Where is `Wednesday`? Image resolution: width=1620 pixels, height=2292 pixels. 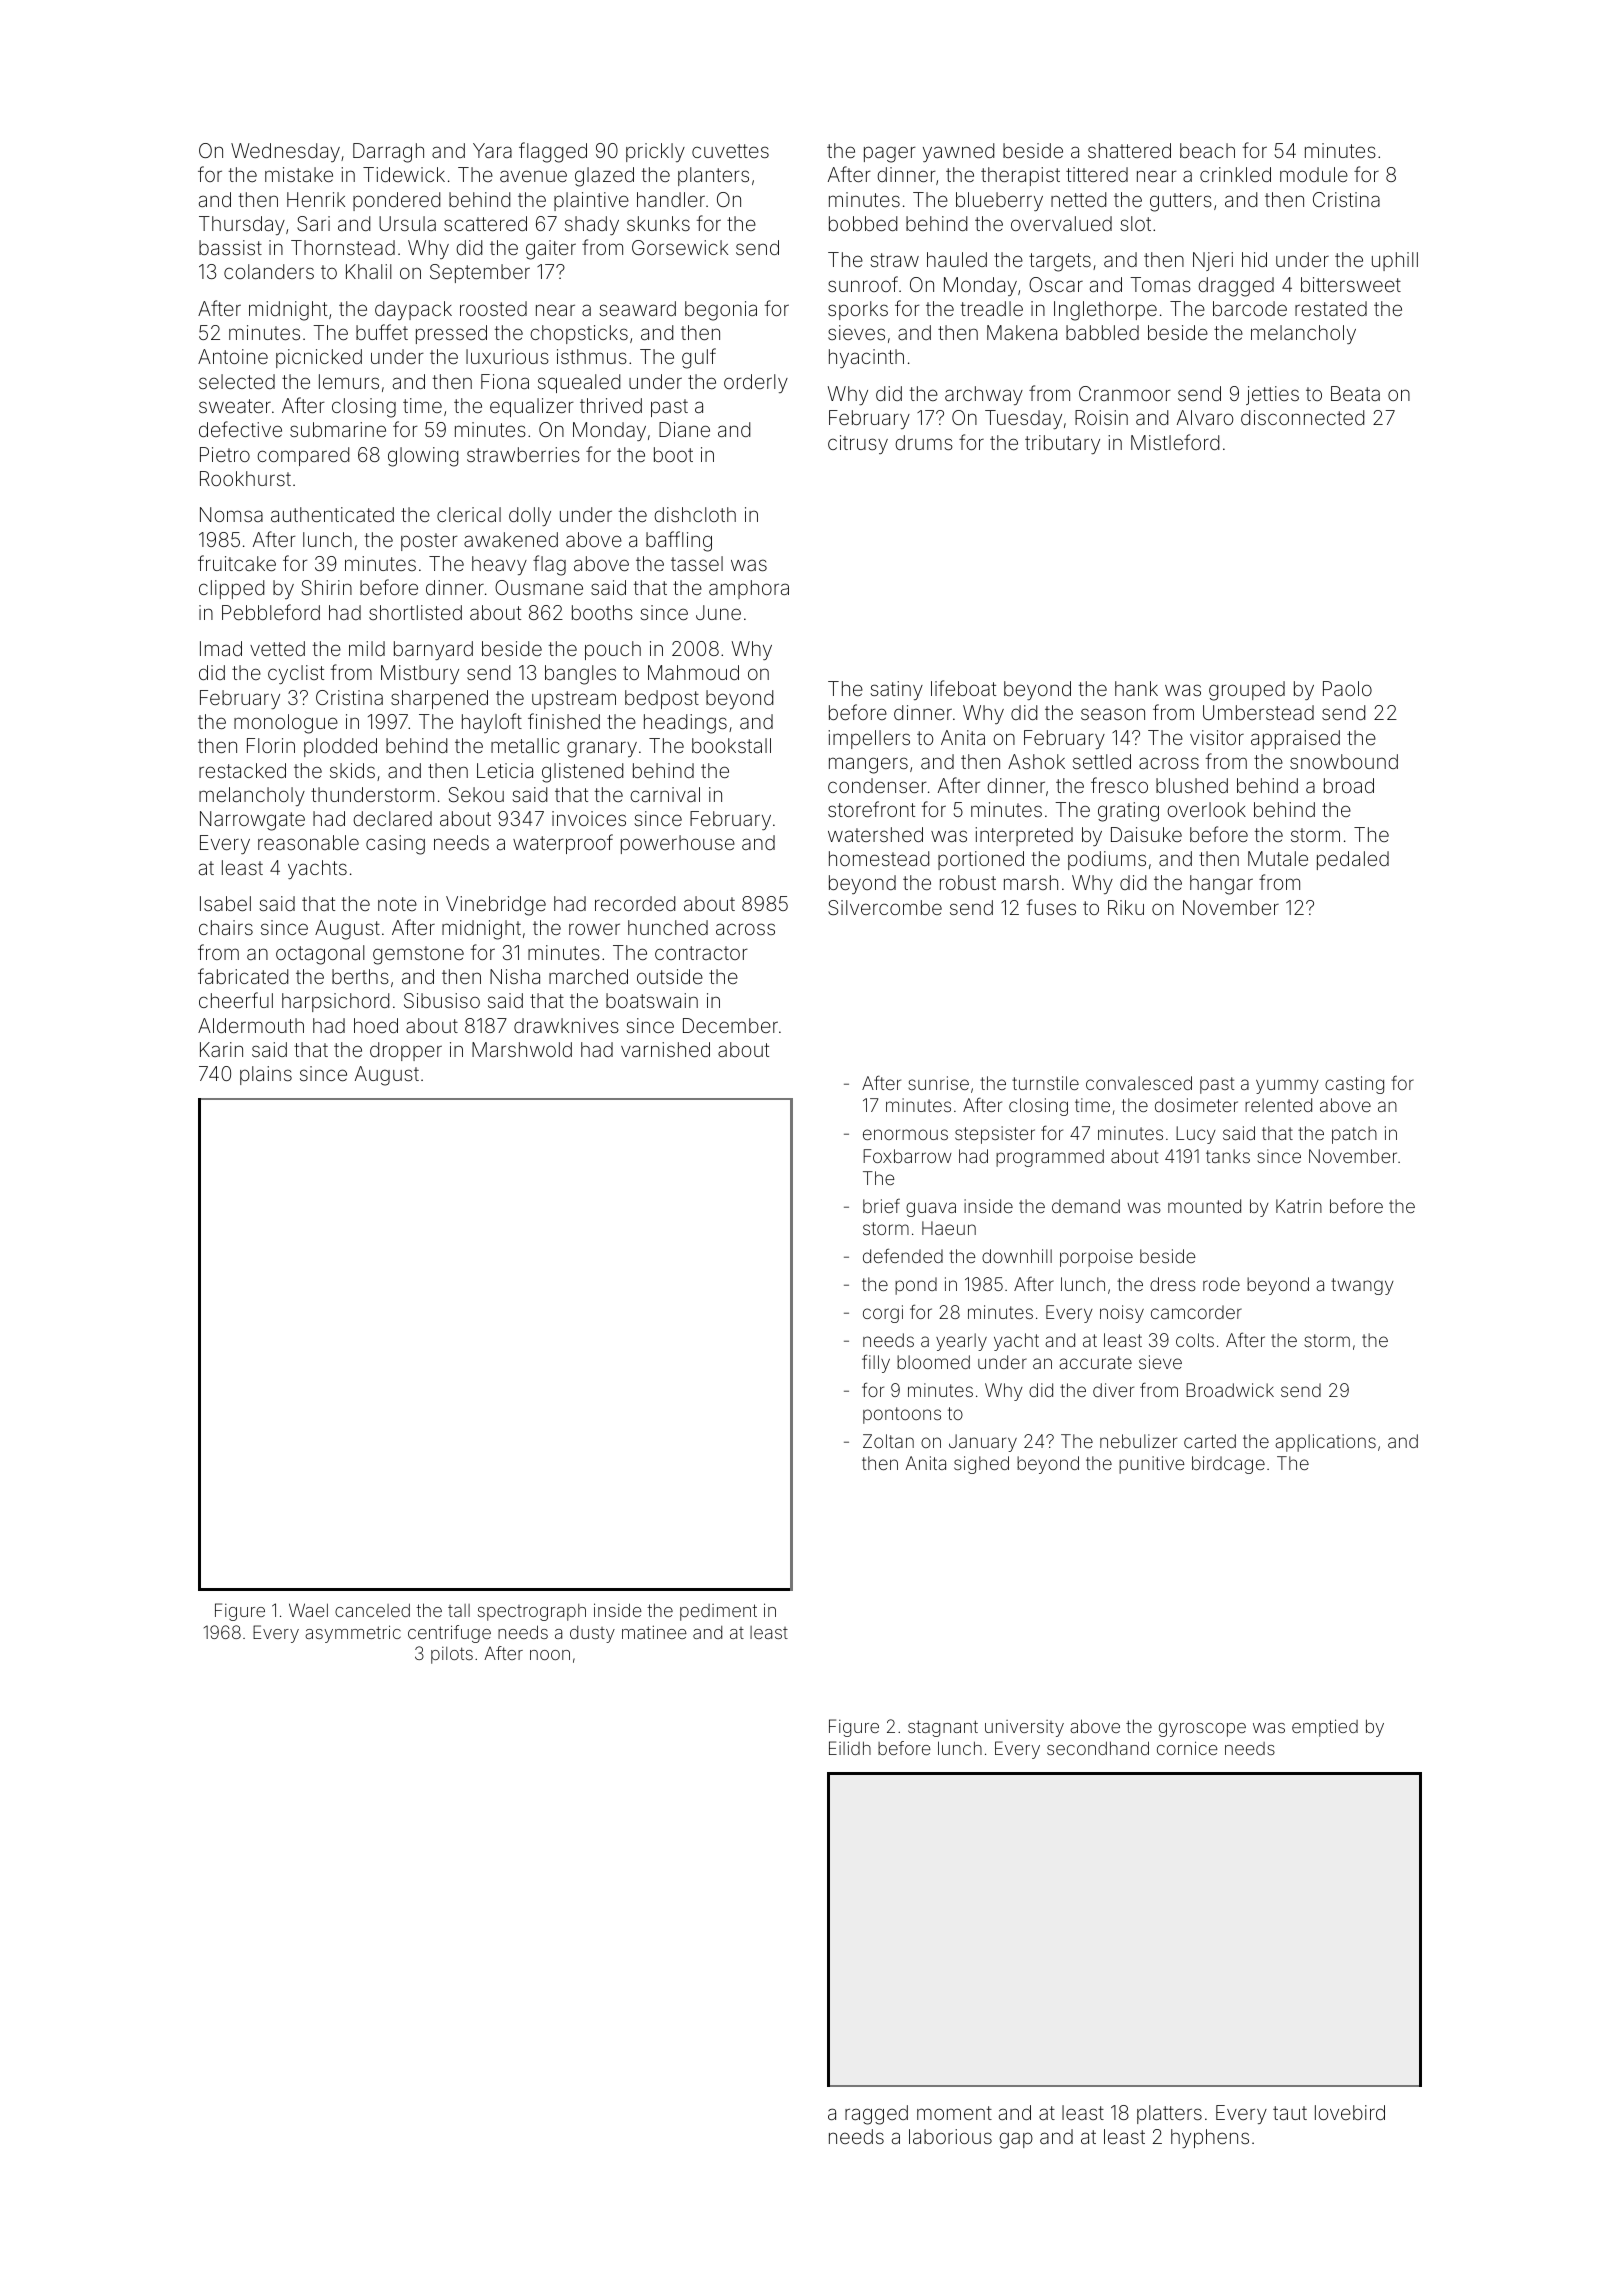 Wednesday is located at coordinates (285, 152).
